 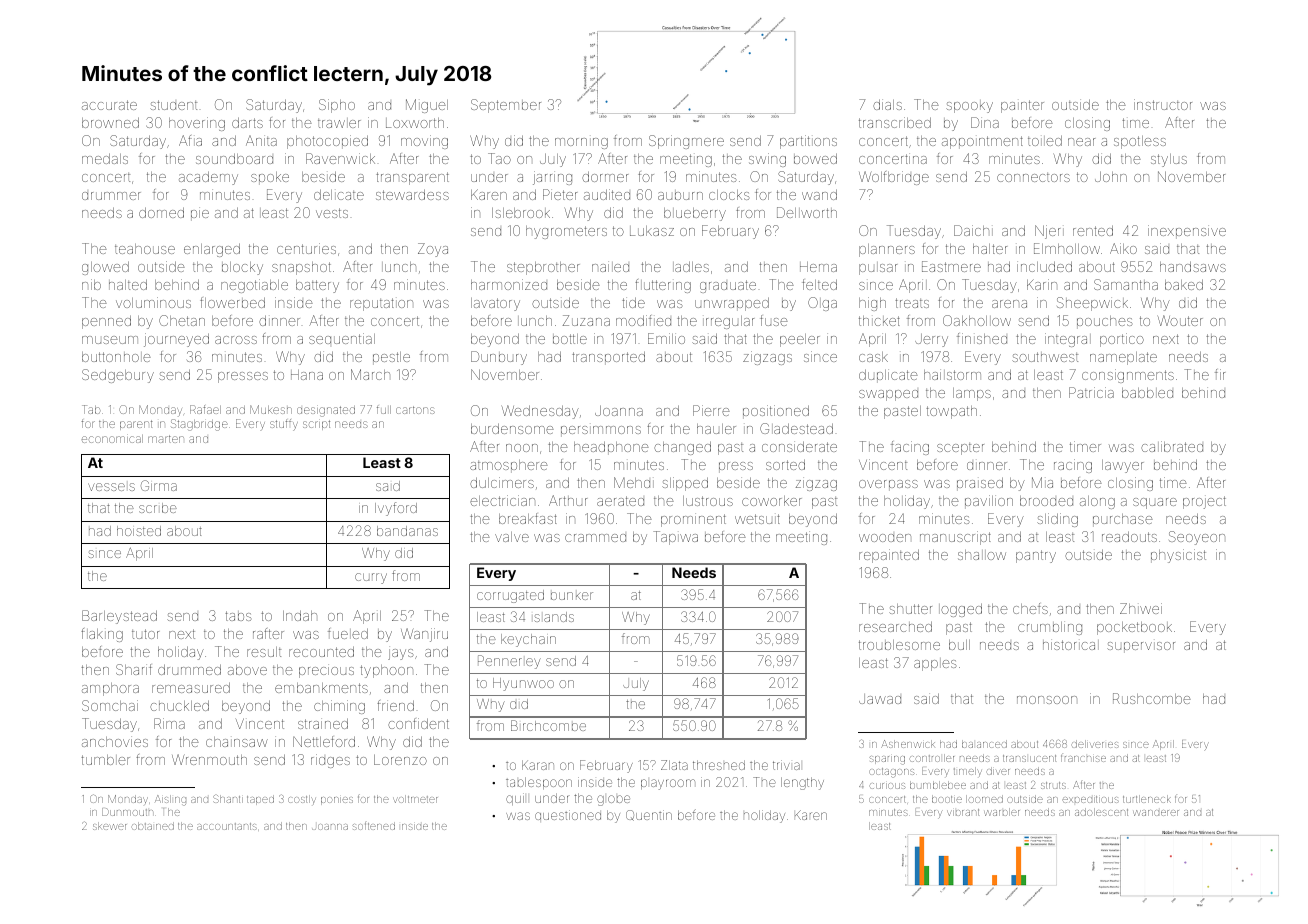 I want to click on instructor, so click(x=1163, y=104).
